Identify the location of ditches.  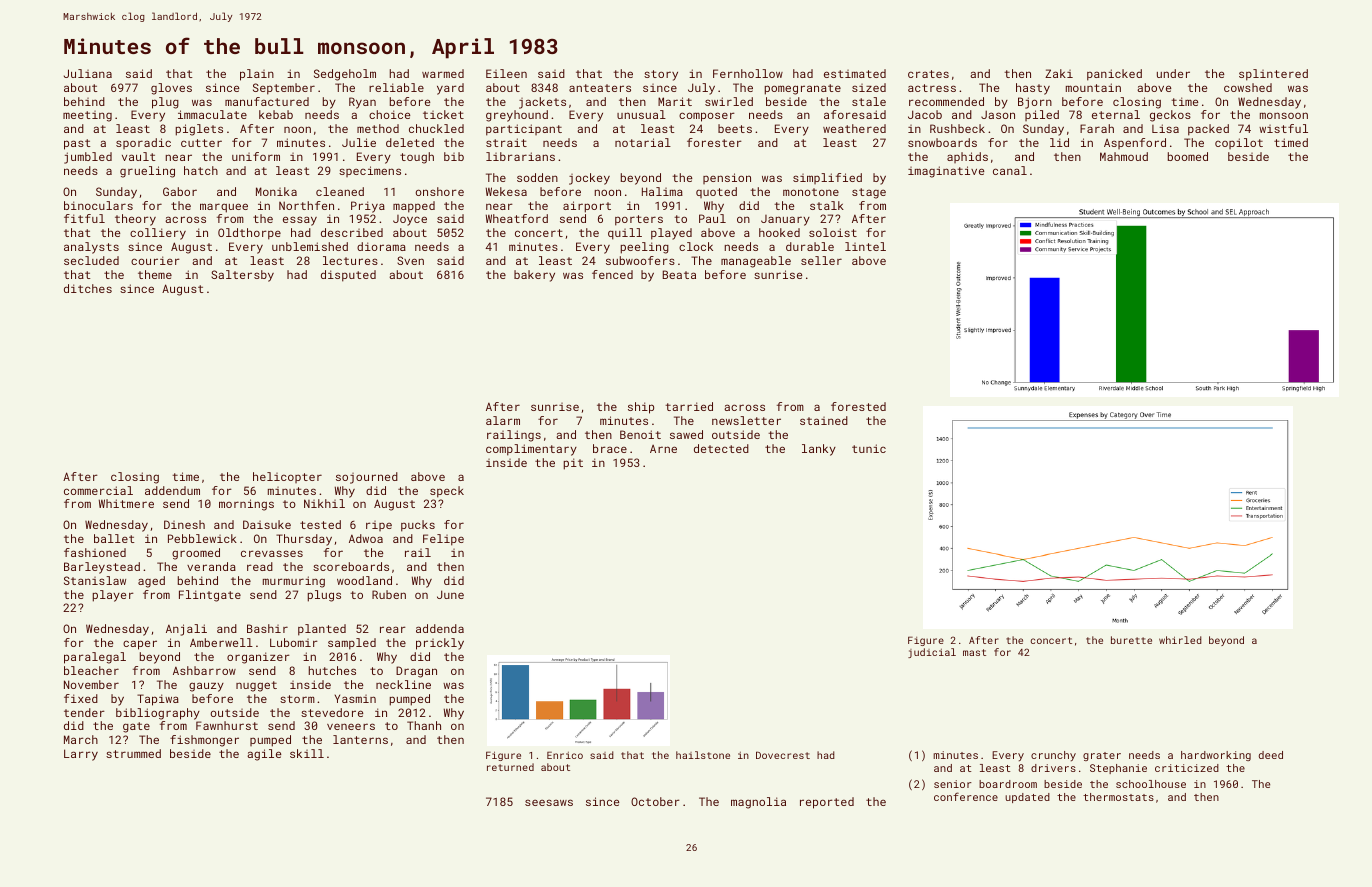
(88, 288).
